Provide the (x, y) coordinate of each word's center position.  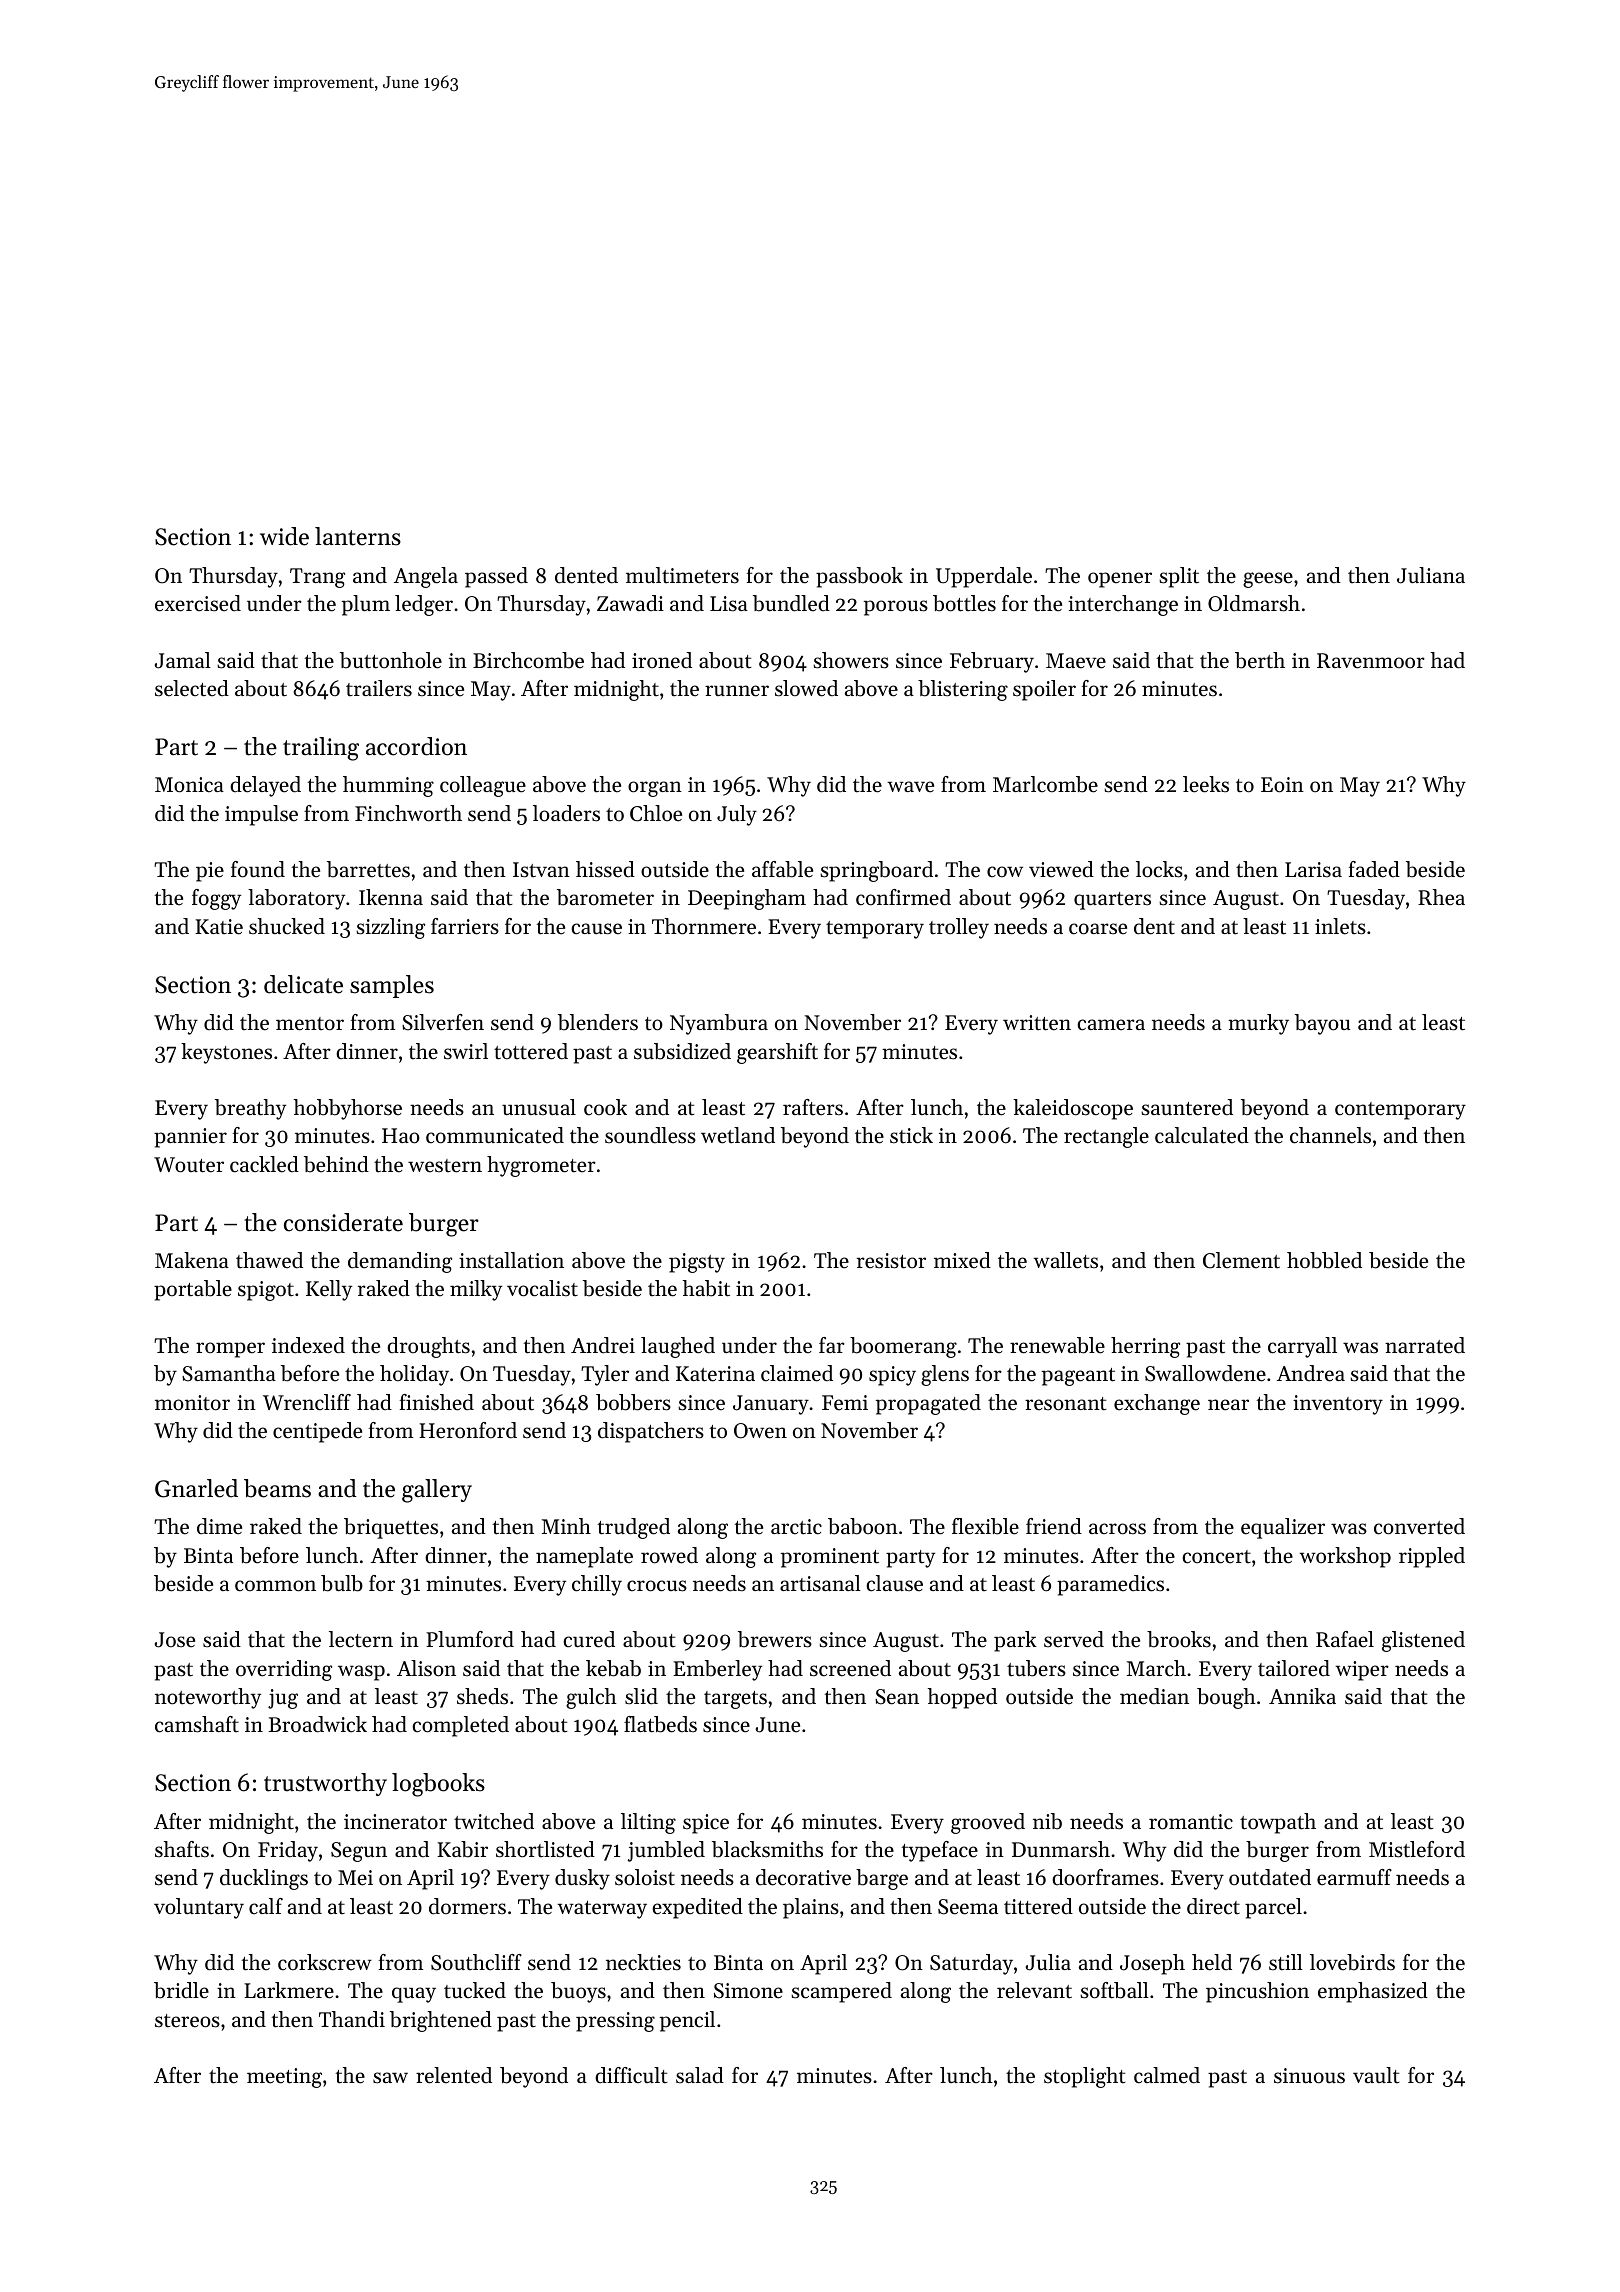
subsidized (682, 1051)
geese (1268, 580)
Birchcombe (528, 660)
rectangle (1106, 1137)
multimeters (682, 575)
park (1015, 1641)
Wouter (189, 1165)
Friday (288, 1851)
